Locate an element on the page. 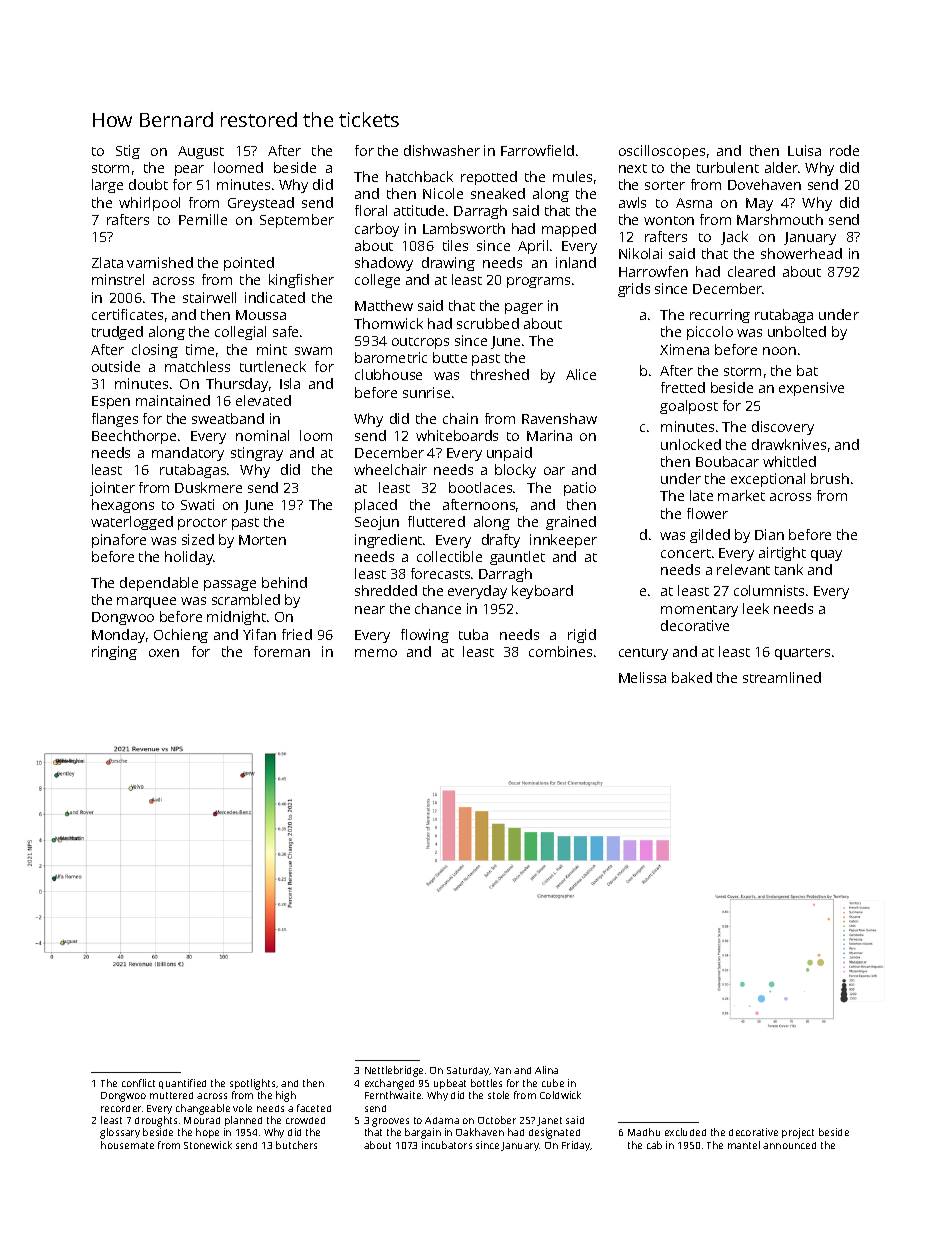  ringing is located at coordinates (114, 653).
